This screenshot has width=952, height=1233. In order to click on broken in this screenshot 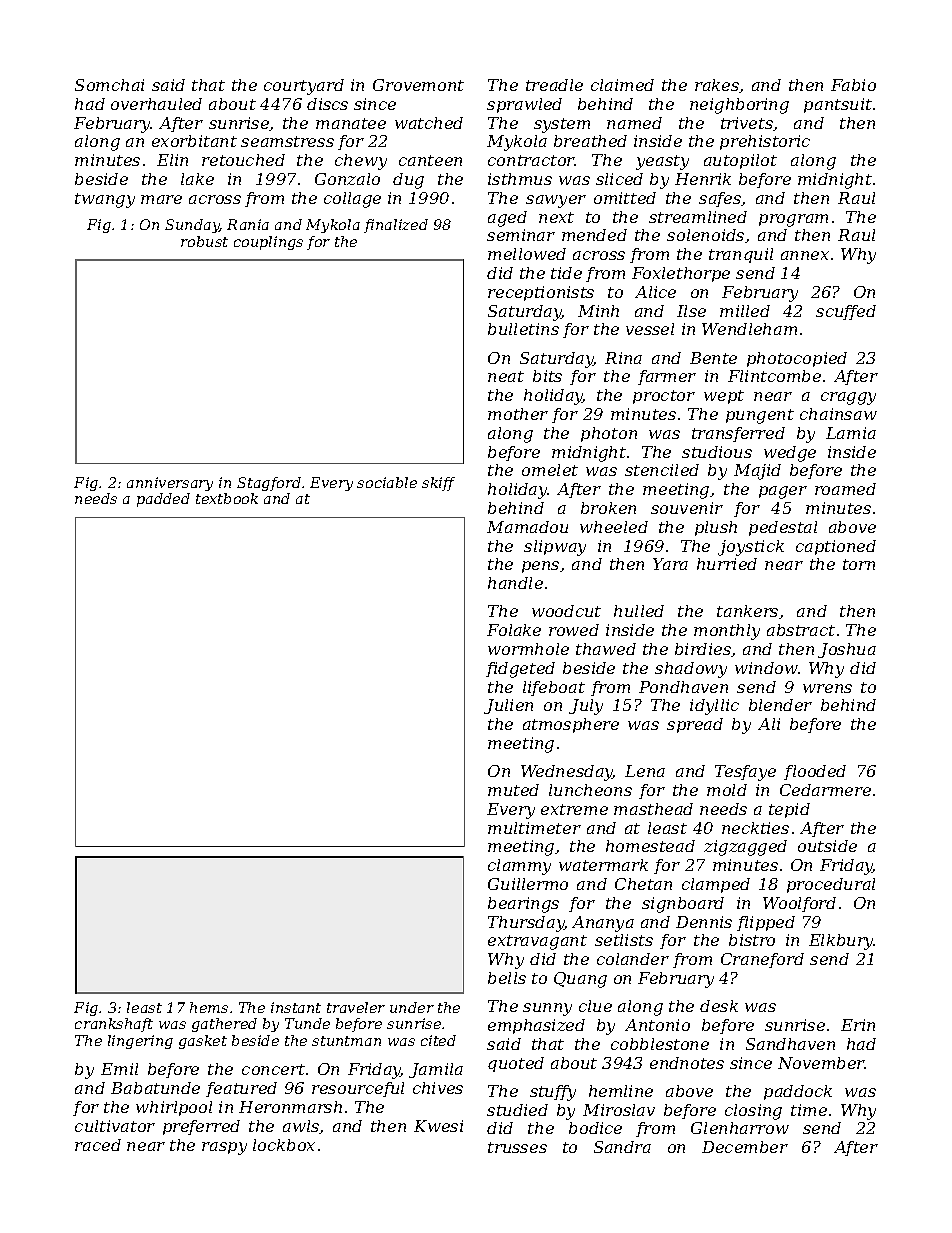, I will do `click(608, 508)`.
